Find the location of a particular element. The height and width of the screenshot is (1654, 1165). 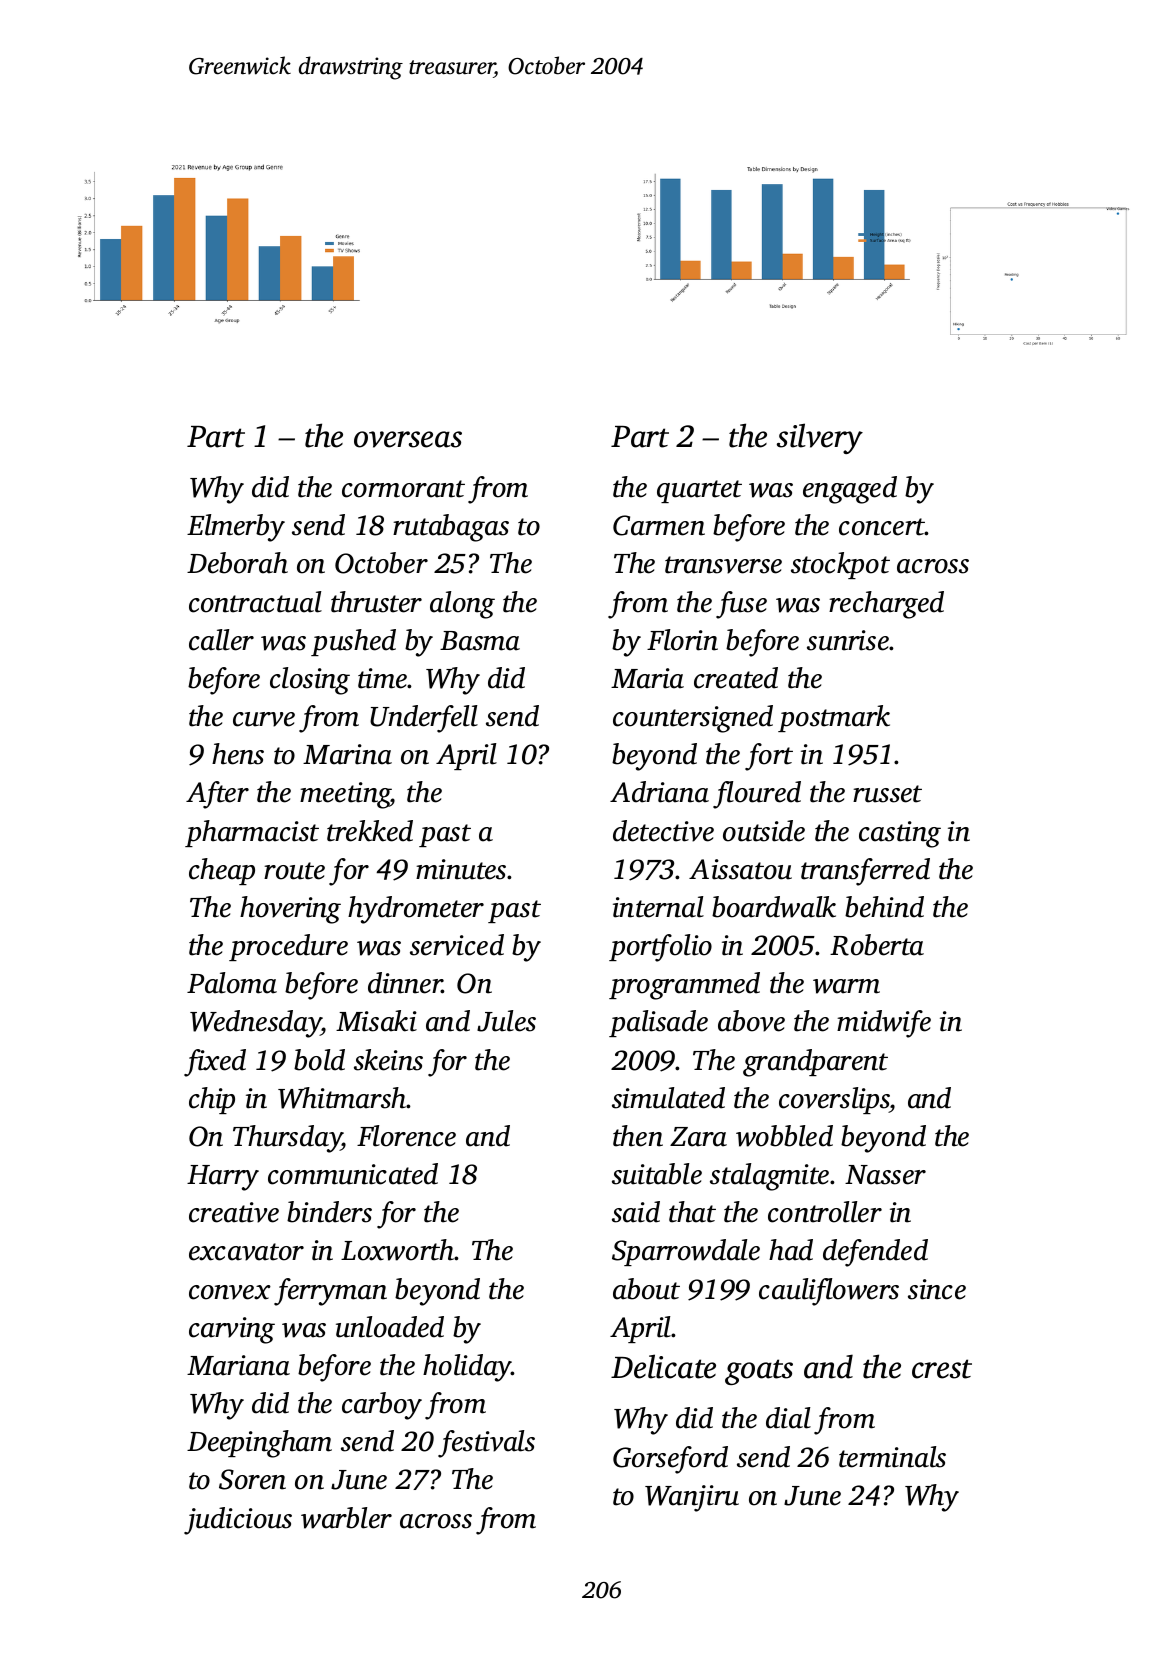

judicious is located at coordinates (238, 1521).
